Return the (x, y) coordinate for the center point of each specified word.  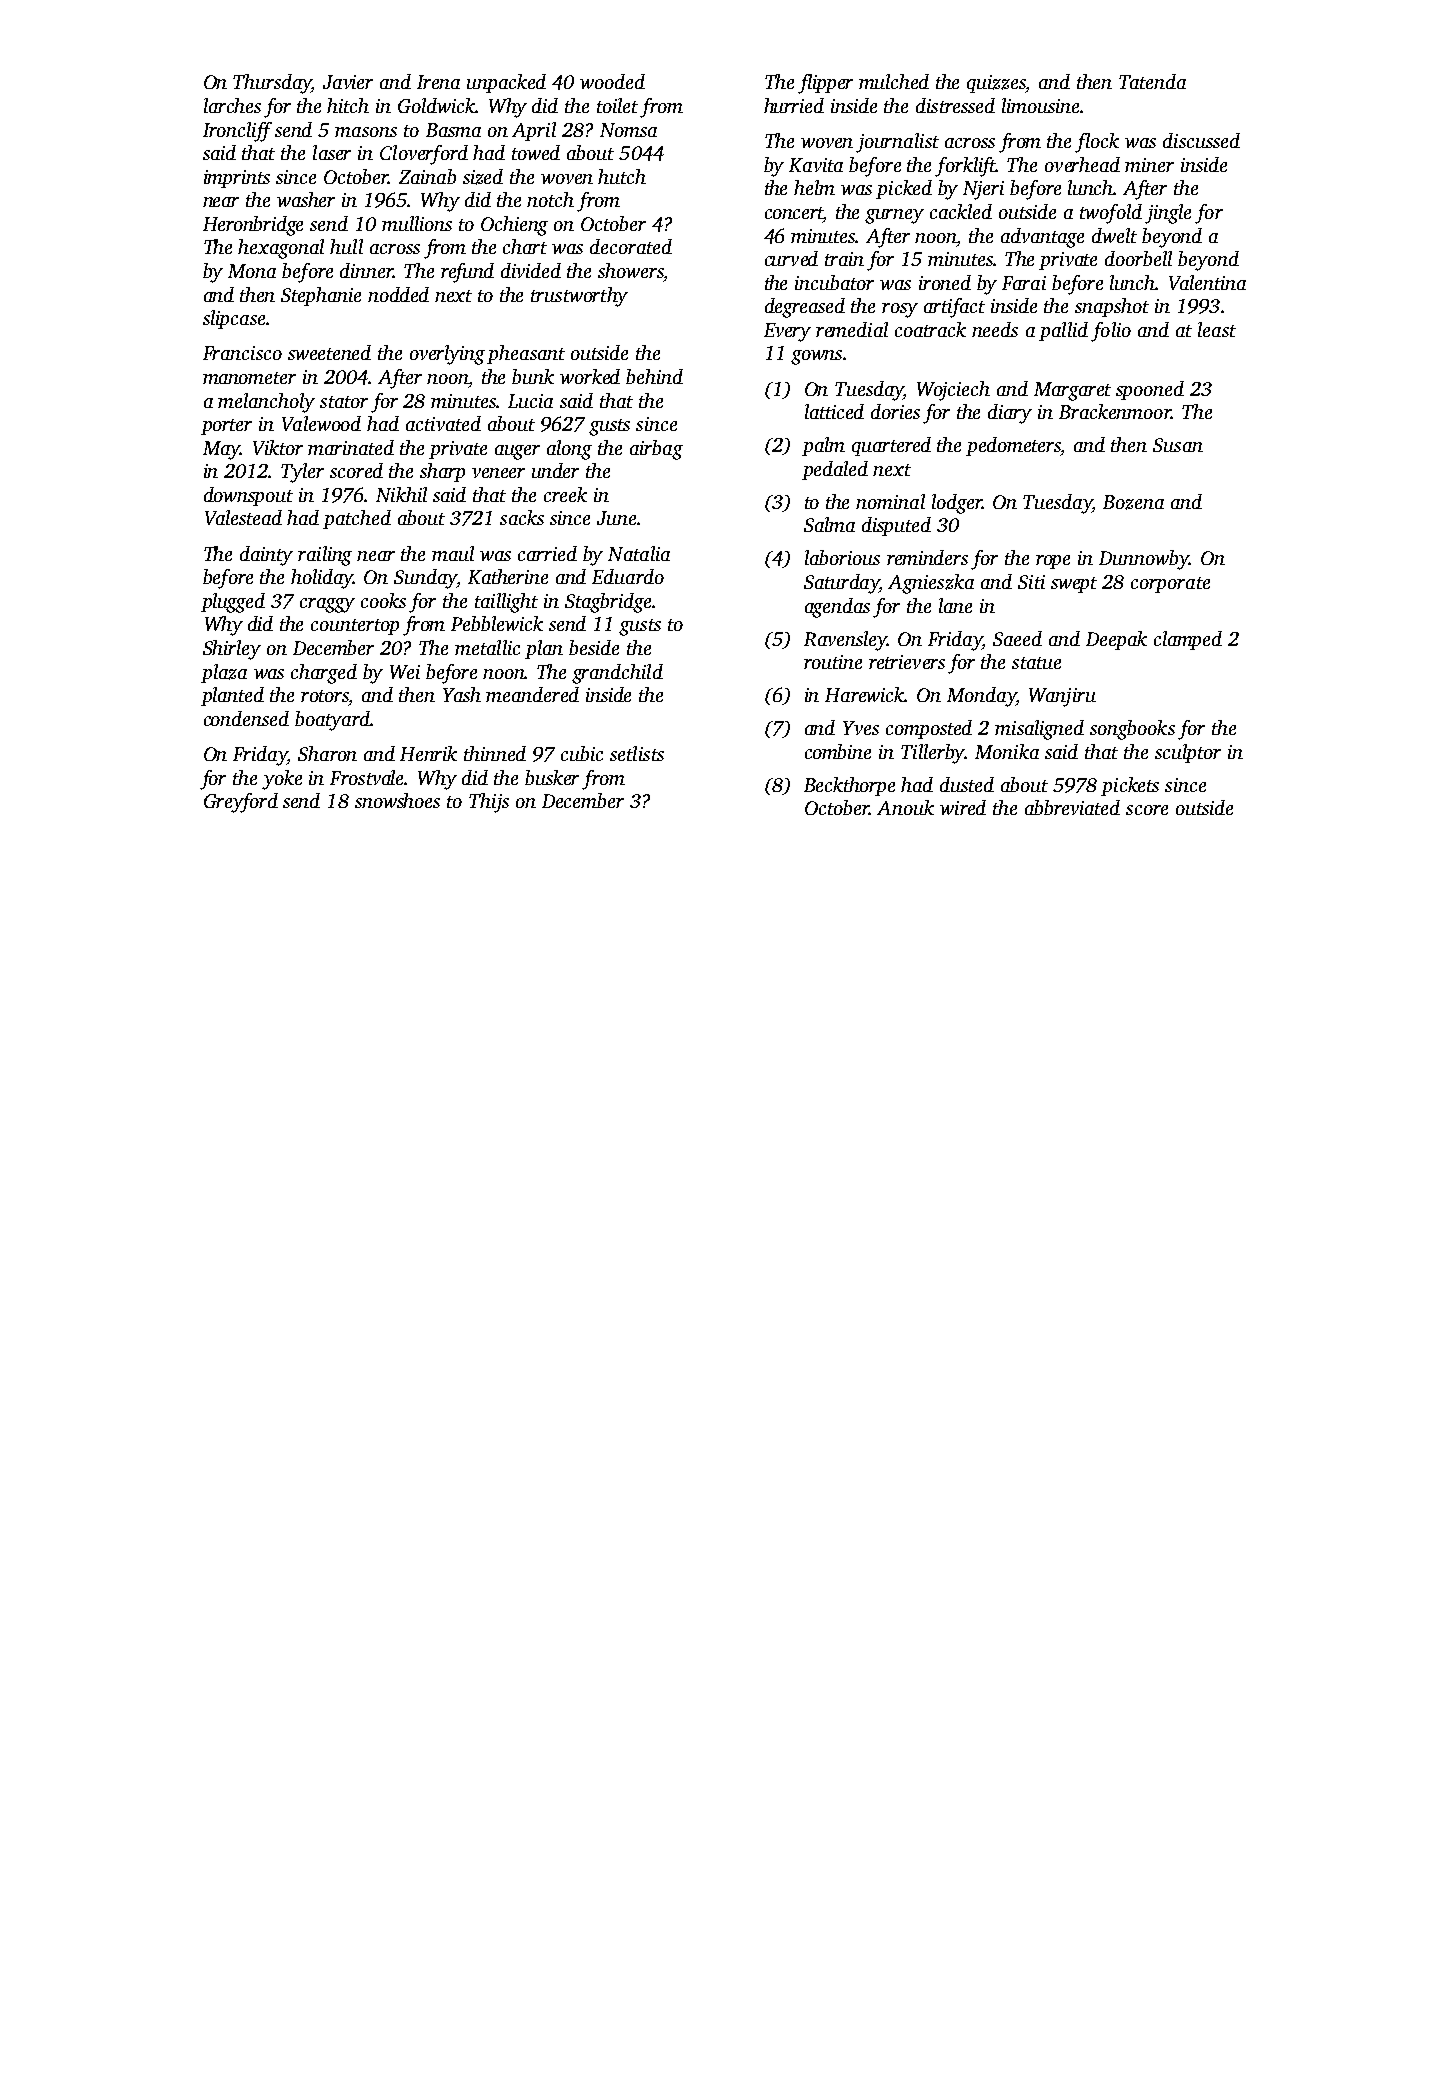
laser (332, 152)
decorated (631, 246)
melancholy (266, 403)
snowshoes (397, 800)
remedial (852, 329)
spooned (1150, 390)
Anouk (905, 807)
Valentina (1207, 282)
